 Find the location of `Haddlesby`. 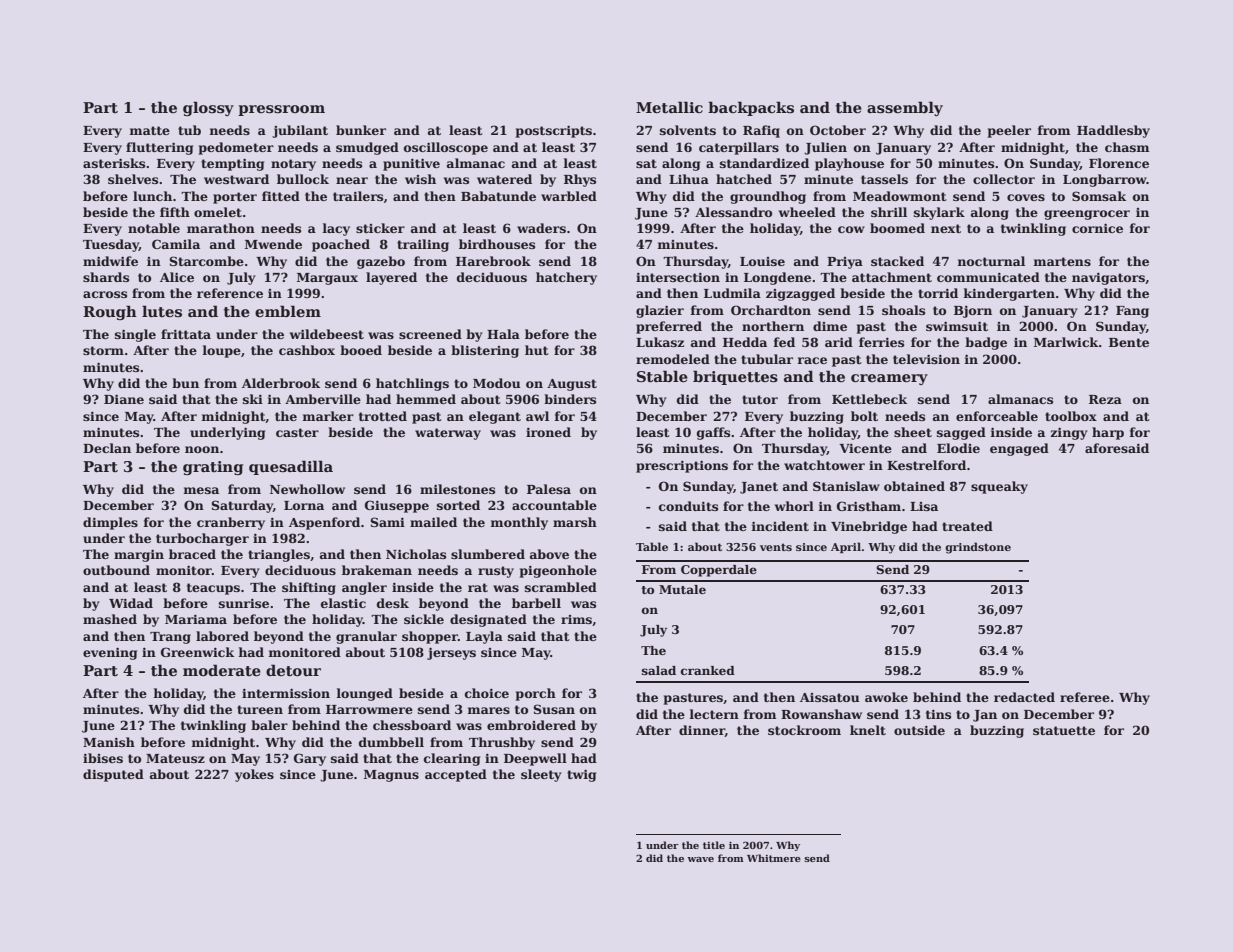

Haddlesby is located at coordinates (1113, 131).
